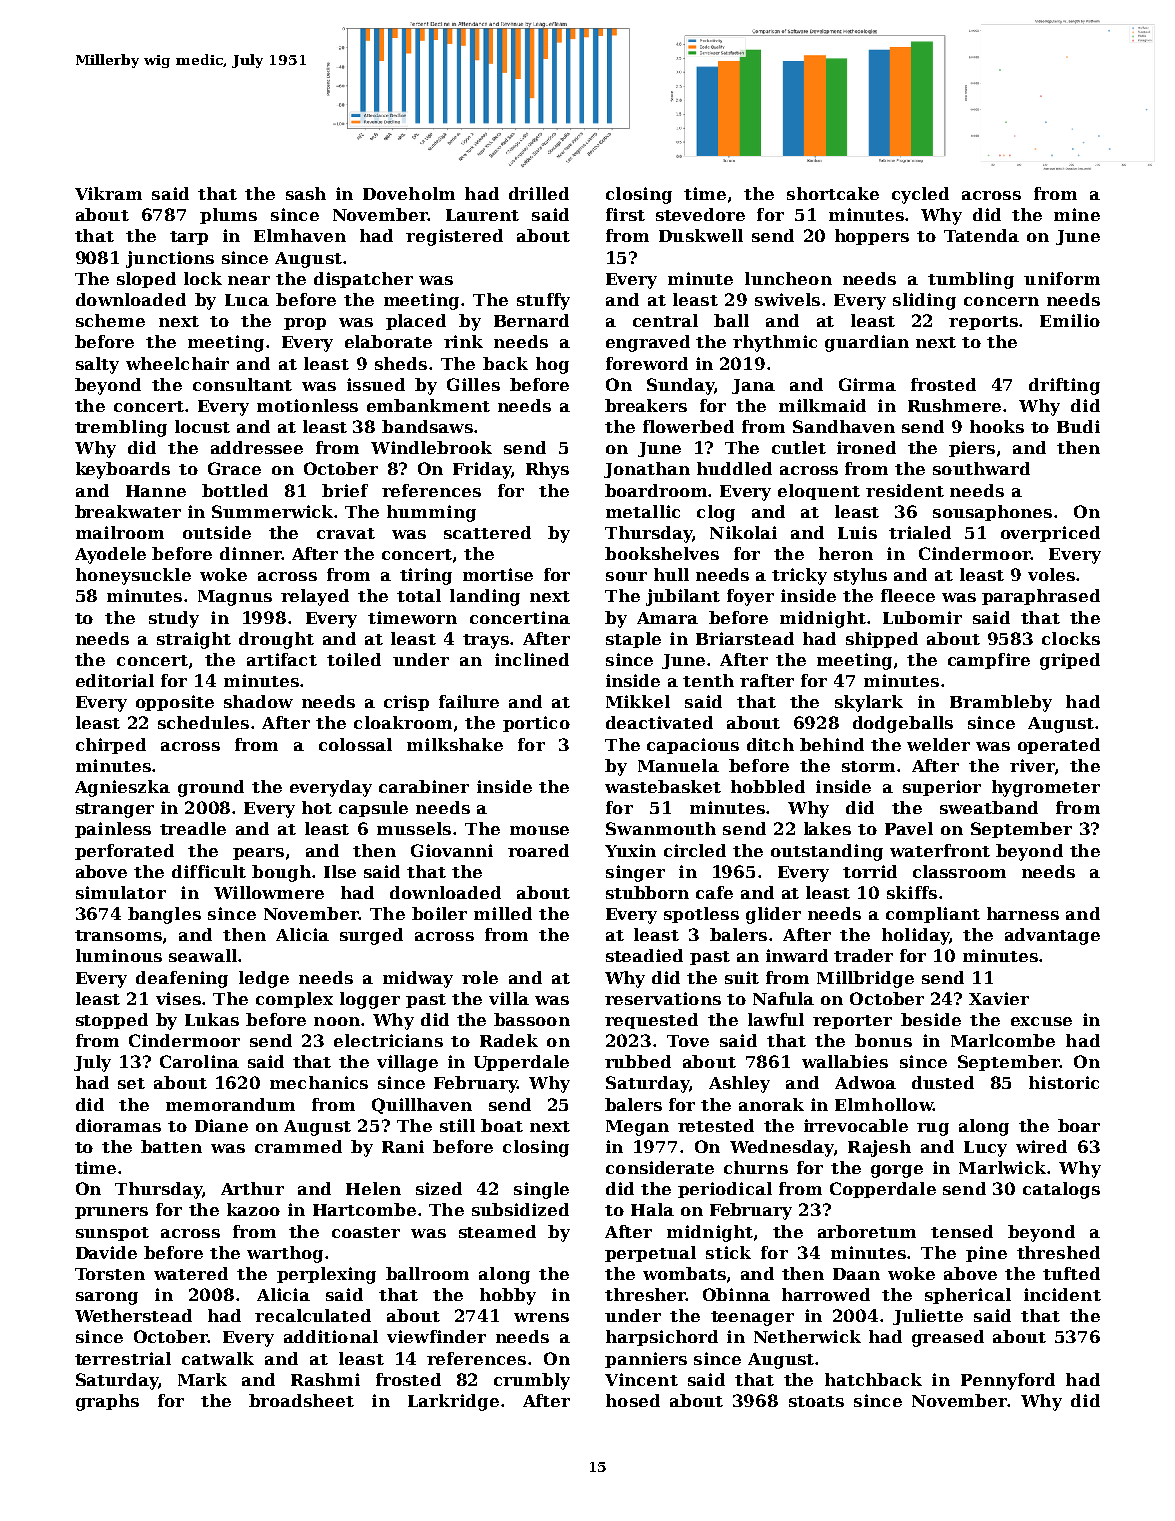 The height and width of the document is (1521, 1175). I want to click on Doveholm, so click(409, 193).
